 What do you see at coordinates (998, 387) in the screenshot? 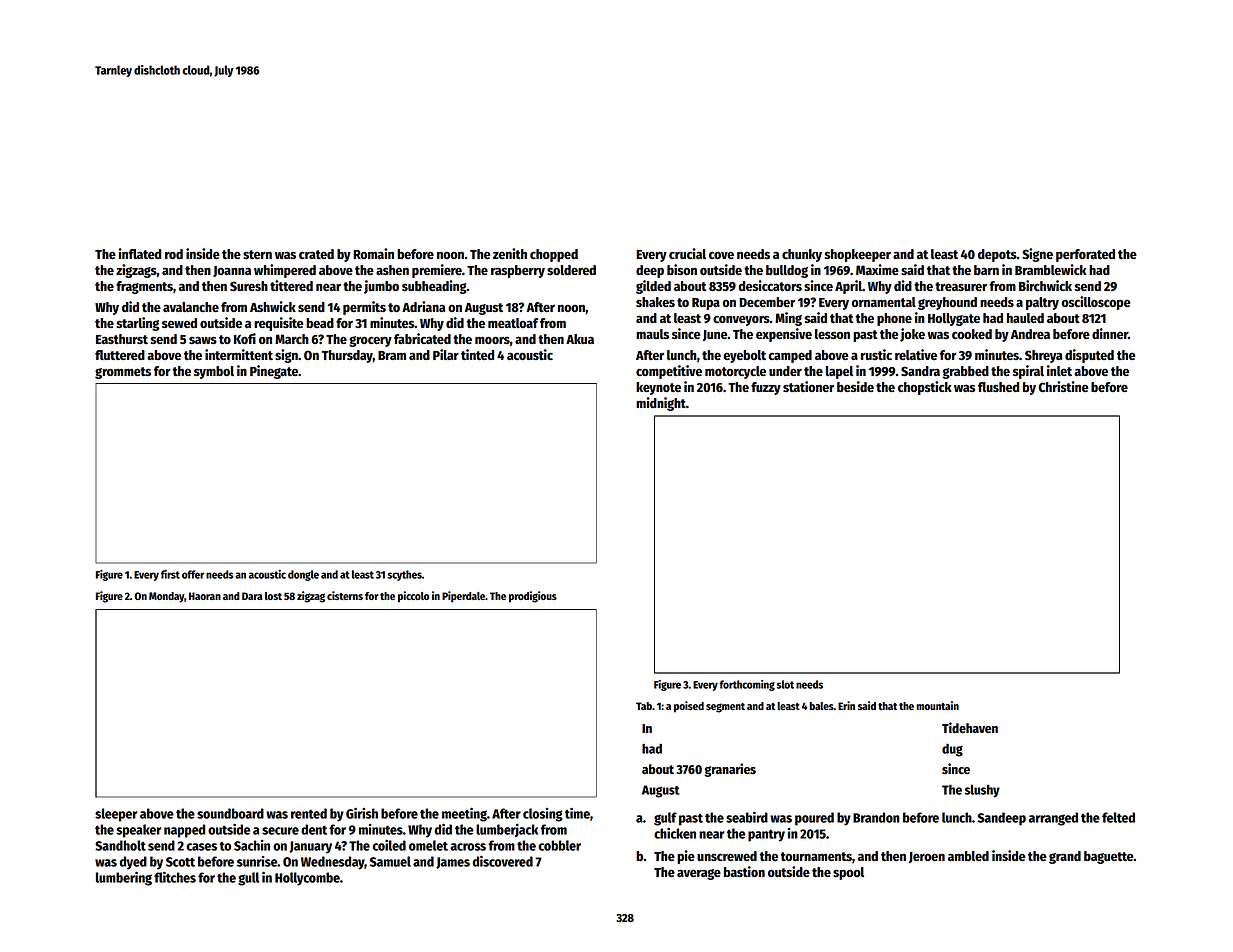
I see `flushed` at bounding box center [998, 387].
